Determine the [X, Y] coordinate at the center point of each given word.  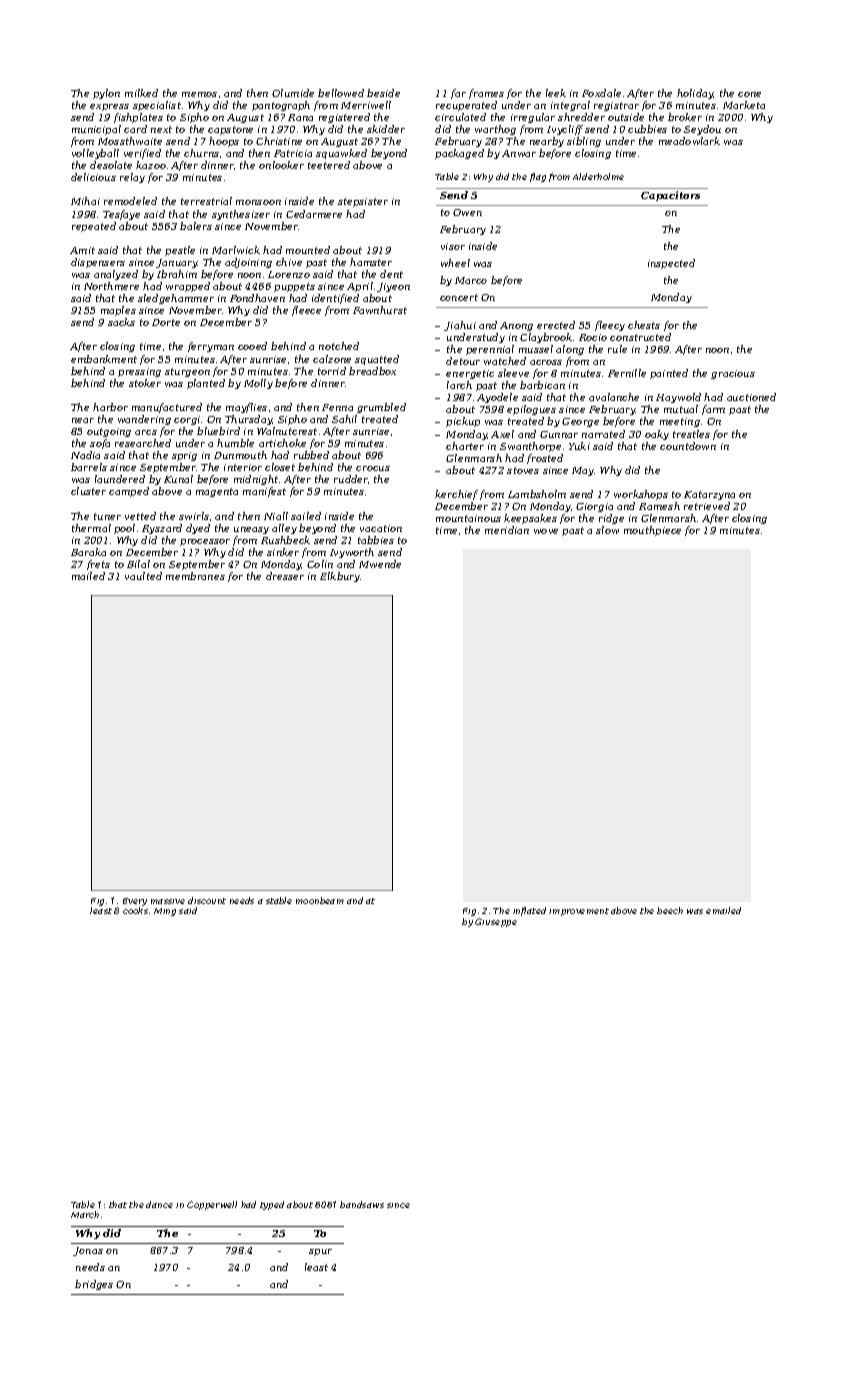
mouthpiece [652, 531]
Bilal [138, 564]
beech [670, 910]
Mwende [380, 564]
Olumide [293, 93]
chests [644, 325]
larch [459, 385]
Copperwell [212, 1205]
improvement [579, 912]
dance [159, 1204]
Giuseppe [496, 922]
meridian [507, 530]
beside [383, 93]
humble [235, 443]
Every [135, 902]
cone [749, 94]
